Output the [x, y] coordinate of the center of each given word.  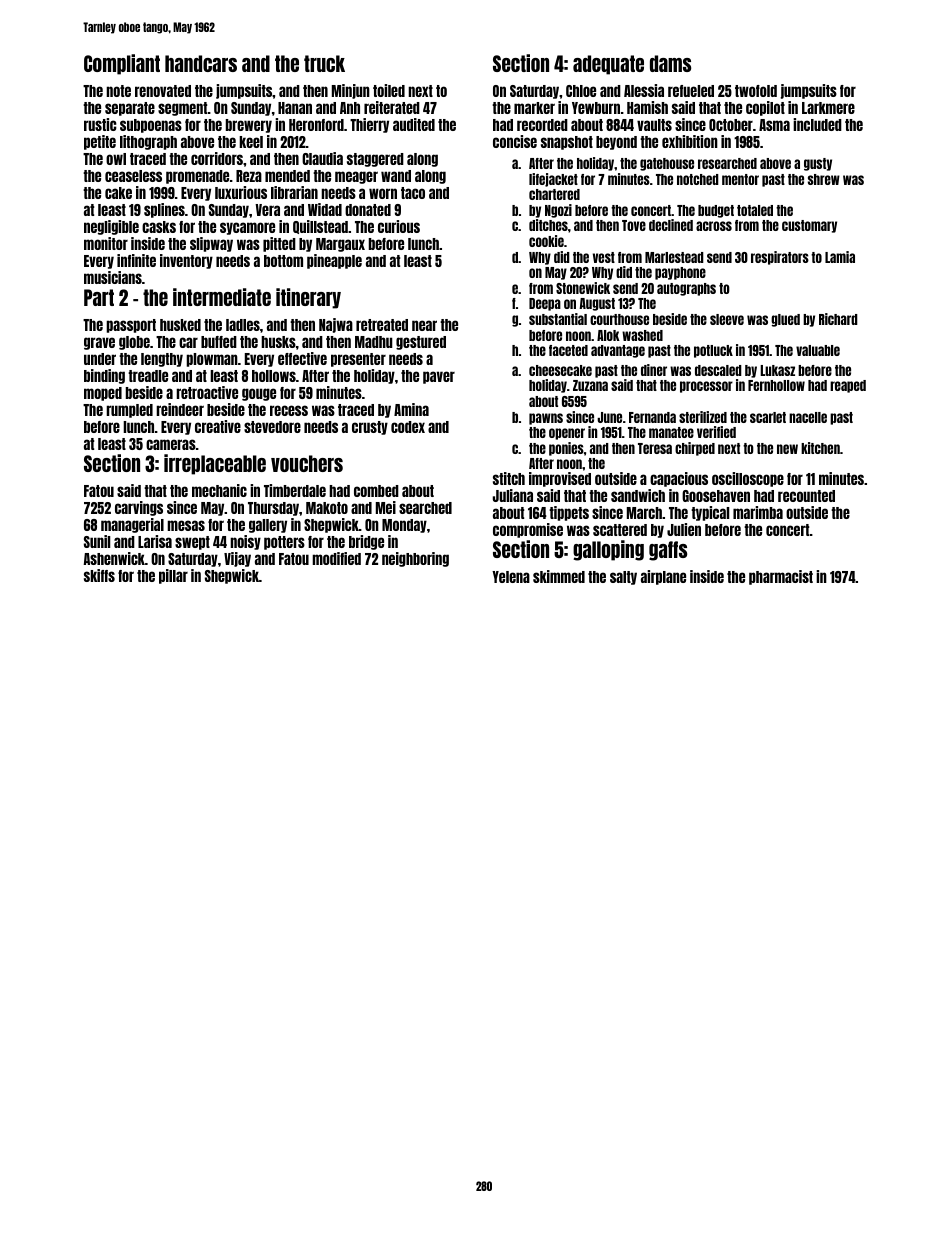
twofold [756, 91]
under [100, 359]
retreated [382, 325]
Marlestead [674, 257]
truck [324, 63]
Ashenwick [114, 558]
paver [439, 377]
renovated [163, 91]
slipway [211, 244]
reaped [848, 386]
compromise [528, 530]
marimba [758, 512]
